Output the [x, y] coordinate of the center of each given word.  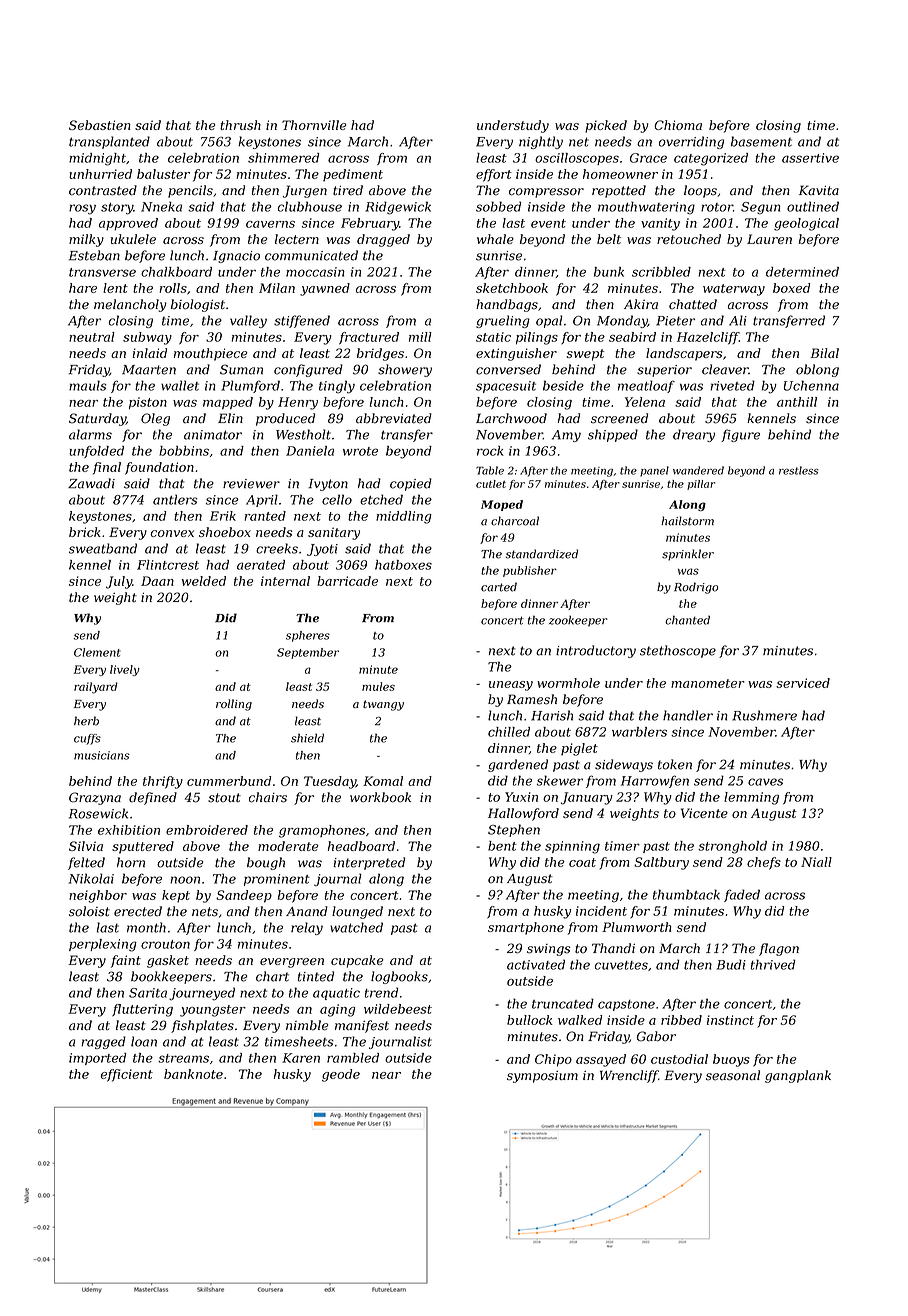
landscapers [684, 354]
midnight [97, 159]
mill [420, 337]
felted [86, 863]
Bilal [824, 353]
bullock [530, 1020]
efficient [127, 1075]
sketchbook [512, 288]
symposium [542, 1077]
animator [213, 435]
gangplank [798, 1076]
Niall [816, 862]
